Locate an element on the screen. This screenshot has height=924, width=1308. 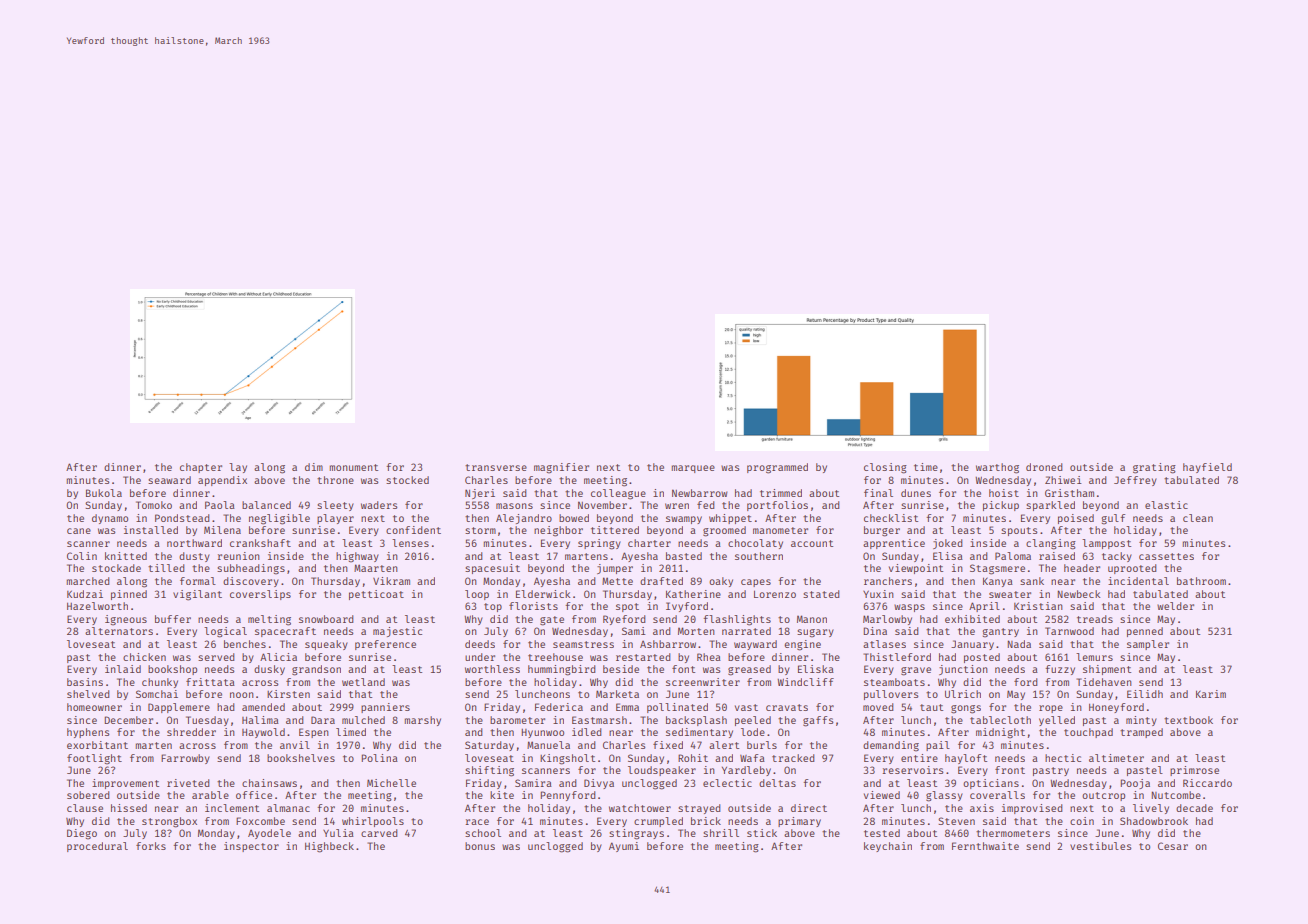
primrose is located at coordinates (1194, 771).
